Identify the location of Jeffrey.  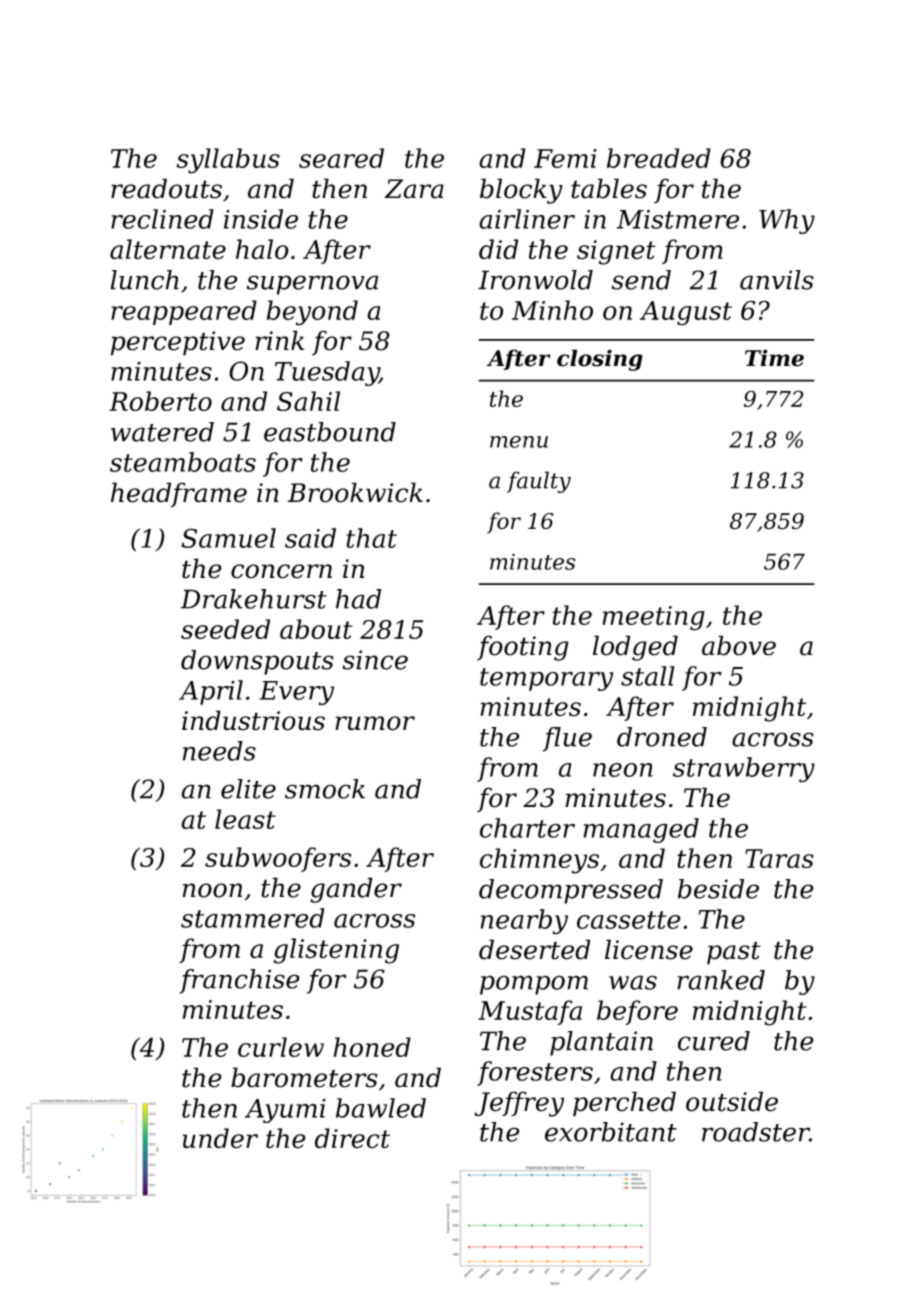
(519, 1104).
